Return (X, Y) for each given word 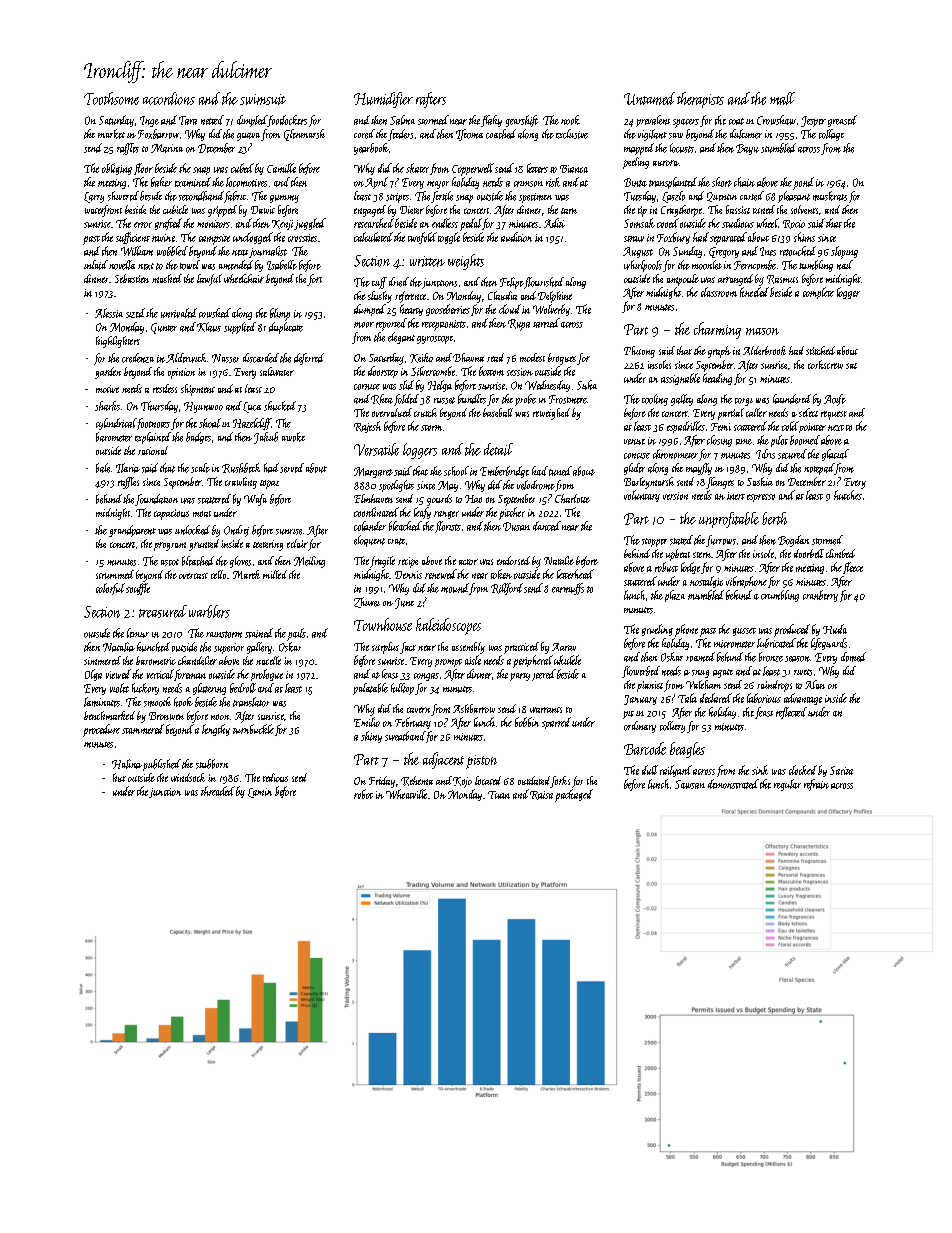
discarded (261, 358)
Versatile (376, 449)
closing (719, 441)
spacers (686, 123)
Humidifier (383, 100)
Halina (127, 764)
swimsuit (263, 99)
